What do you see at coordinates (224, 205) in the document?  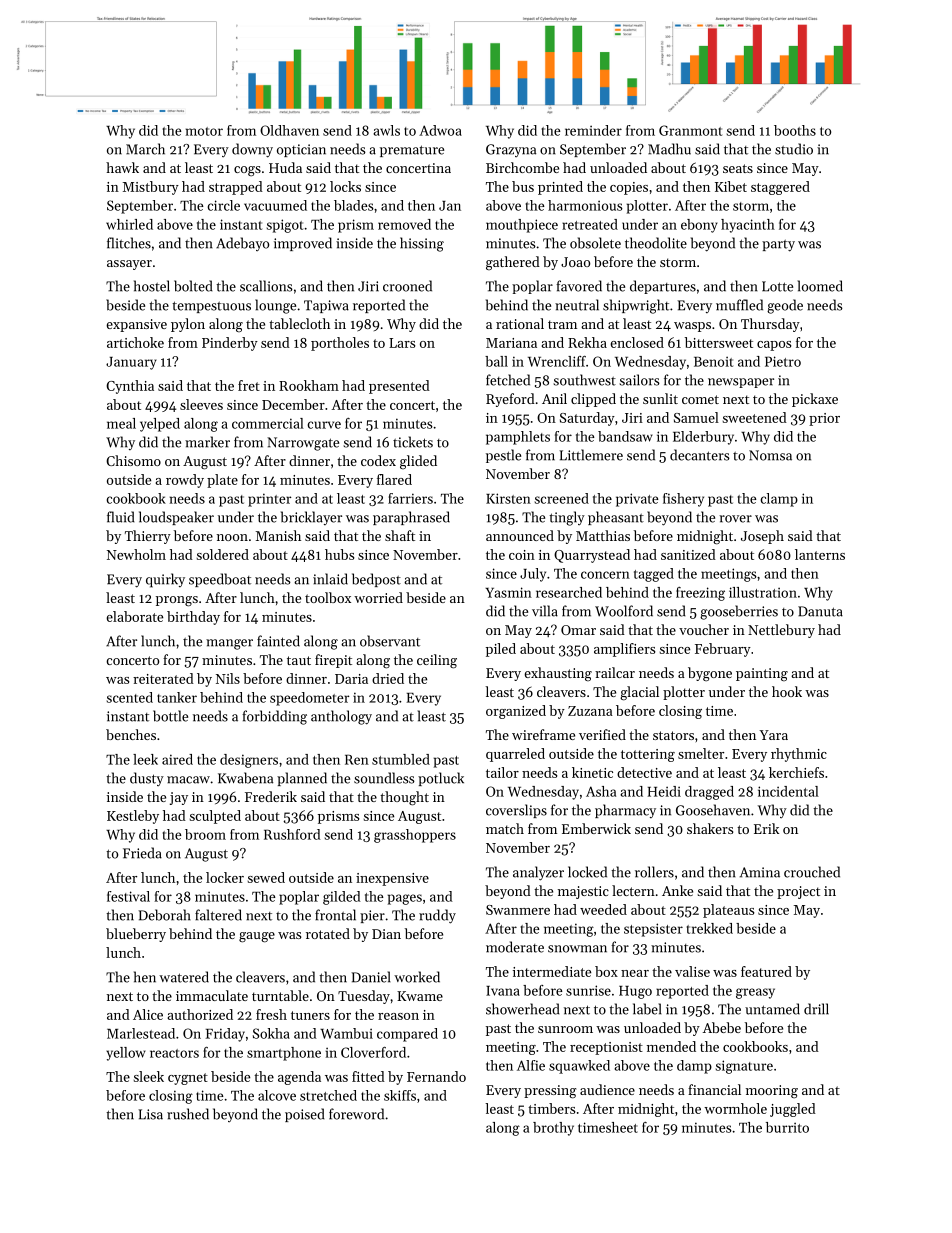 I see `circle` at bounding box center [224, 205].
